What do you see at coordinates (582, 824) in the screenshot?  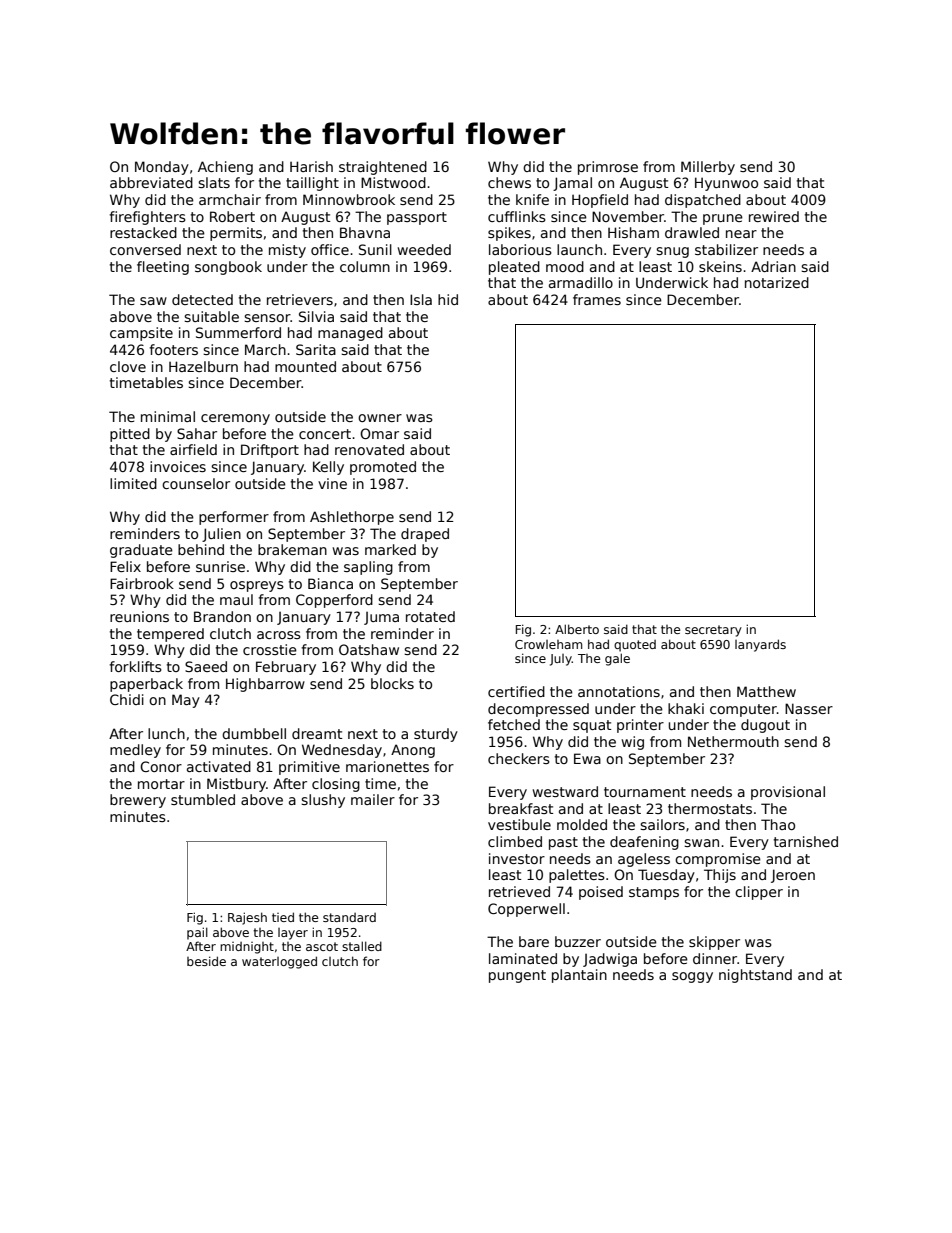 I see `molded` at bounding box center [582, 824].
